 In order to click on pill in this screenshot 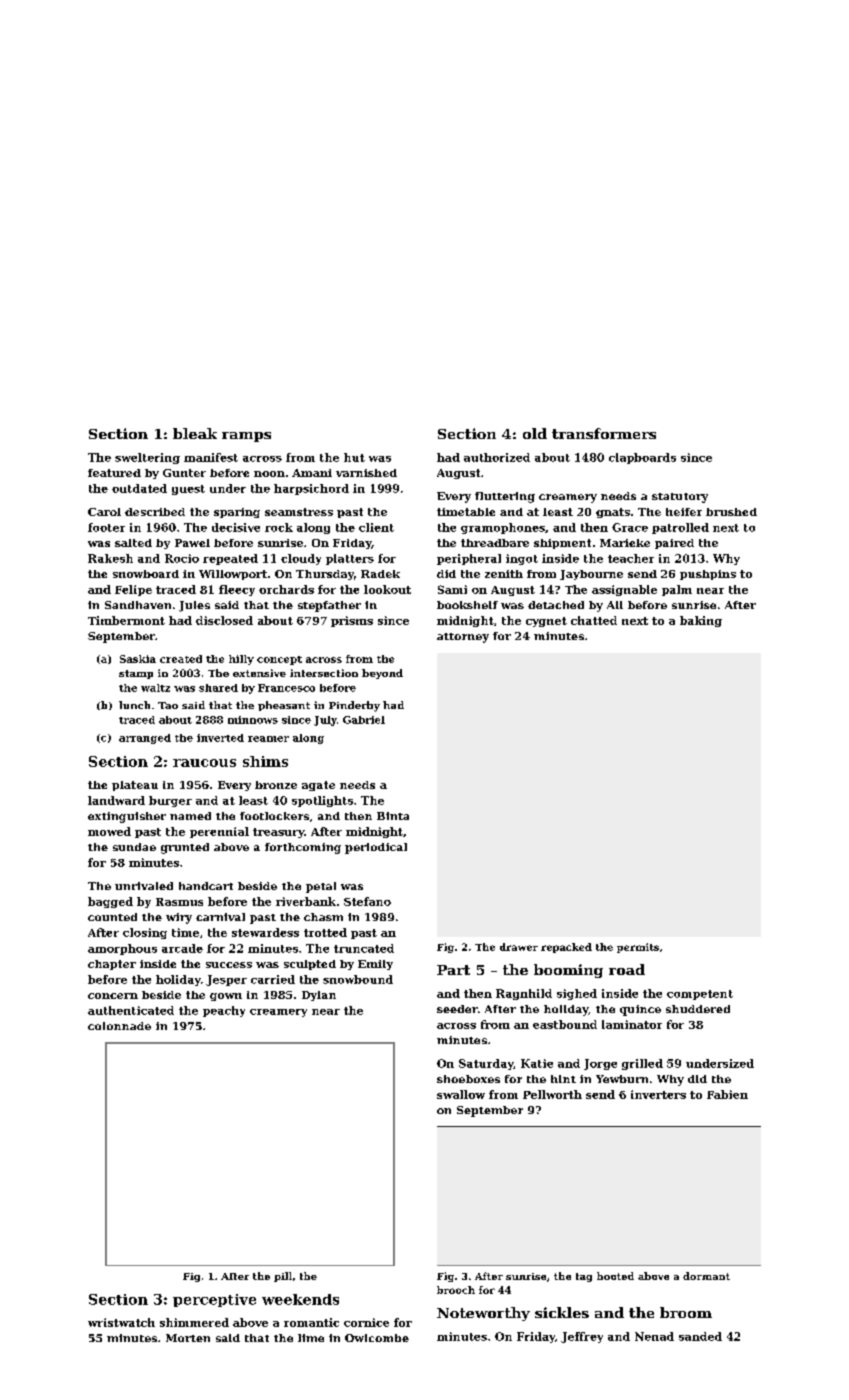, I will do `click(283, 1277)`.
